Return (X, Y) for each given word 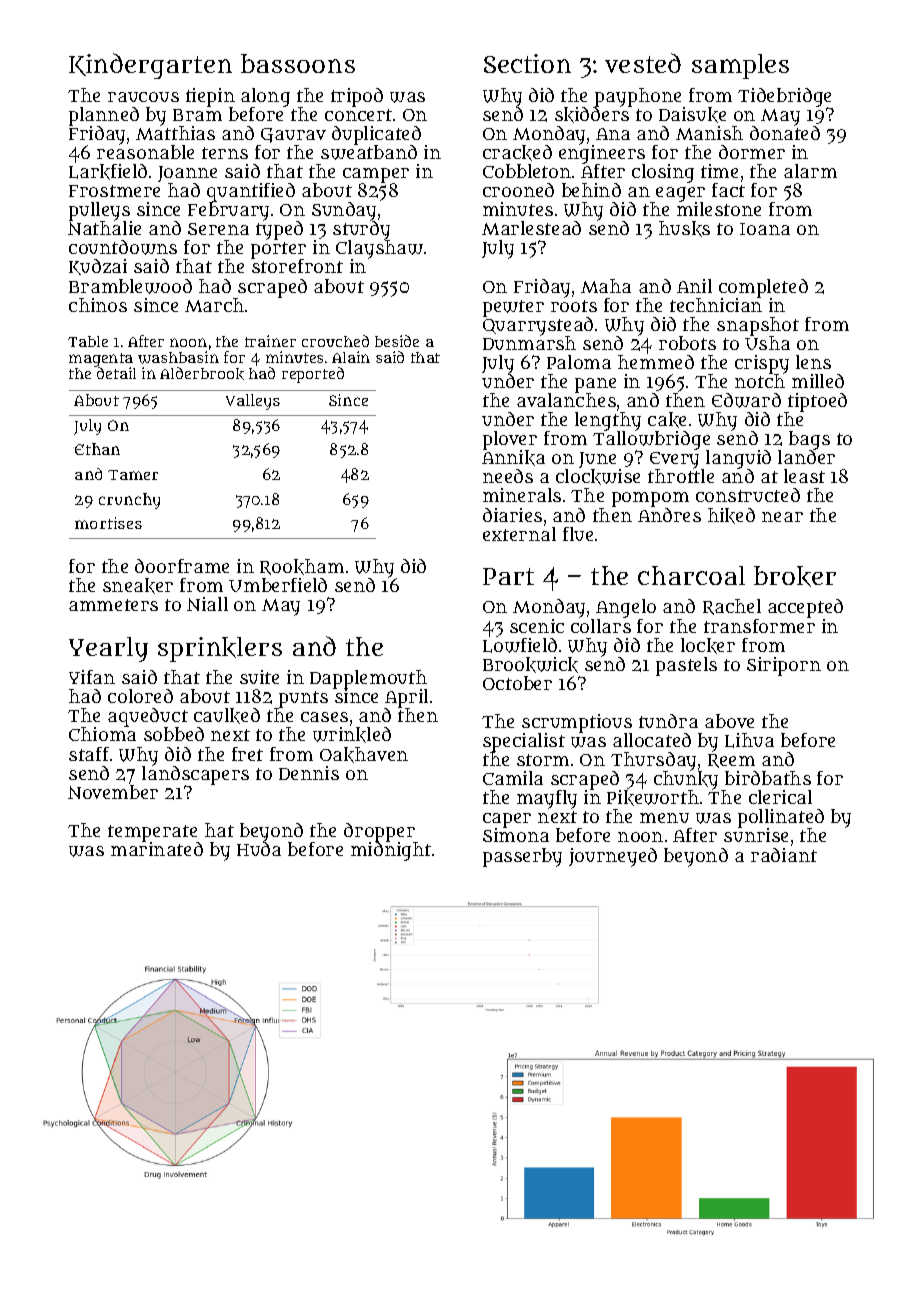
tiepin (210, 97)
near (782, 517)
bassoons (298, 63)
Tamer (133, 475)
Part (508, 576)
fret (247, 754)
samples (740, 66)
